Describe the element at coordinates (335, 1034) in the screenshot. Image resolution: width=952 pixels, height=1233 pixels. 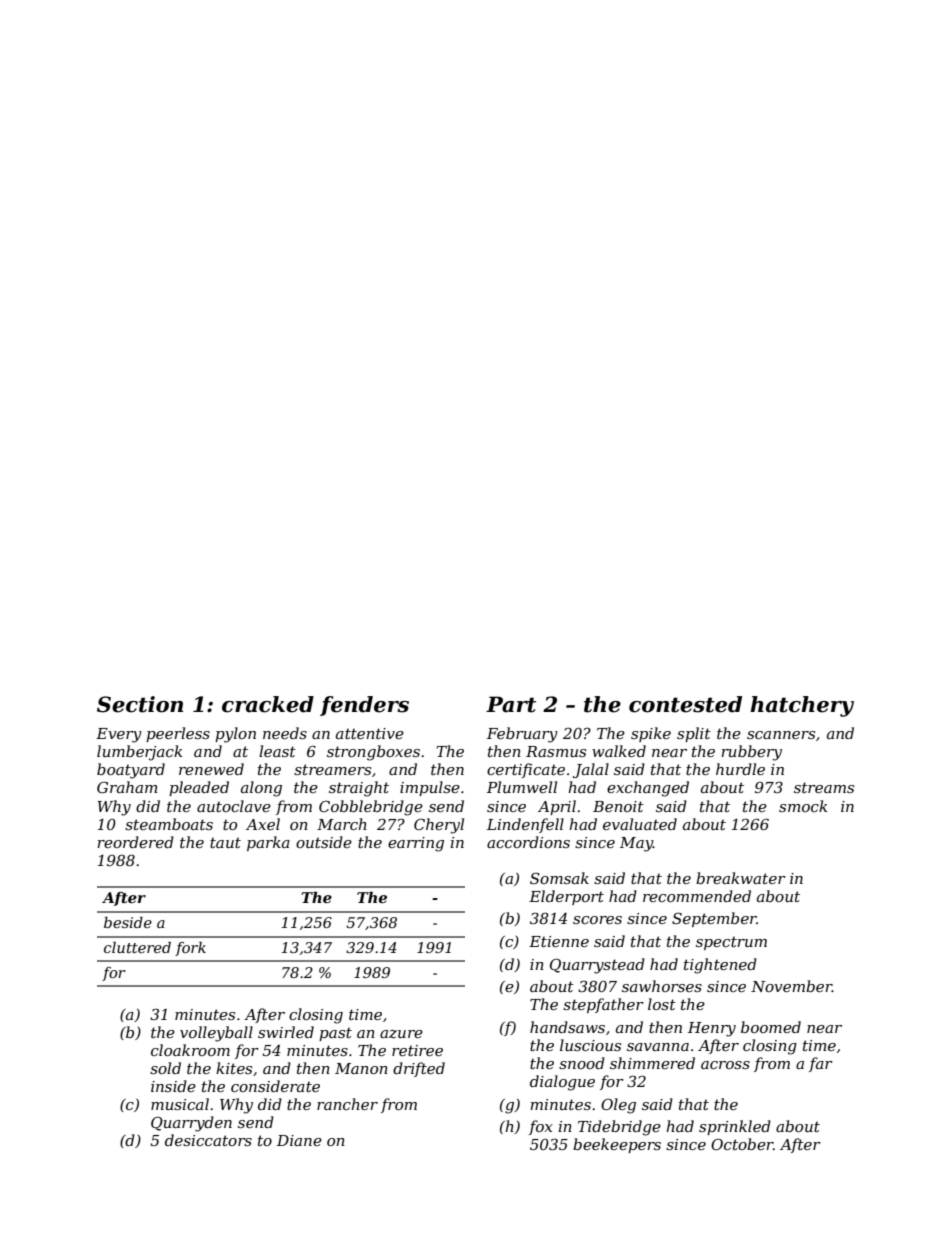
I see `past` at that location.
